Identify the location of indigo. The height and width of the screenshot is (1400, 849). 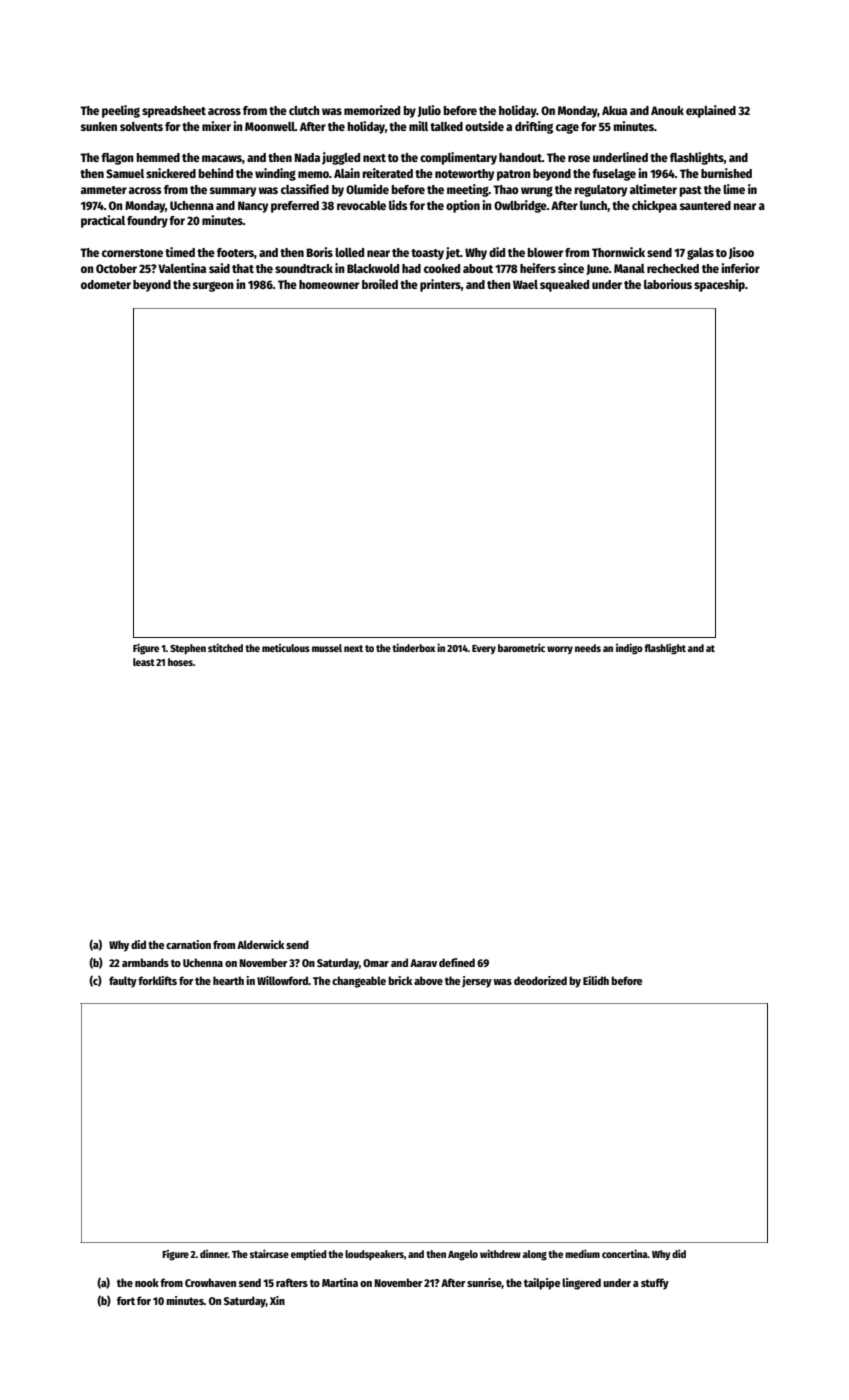
(629, 649).
